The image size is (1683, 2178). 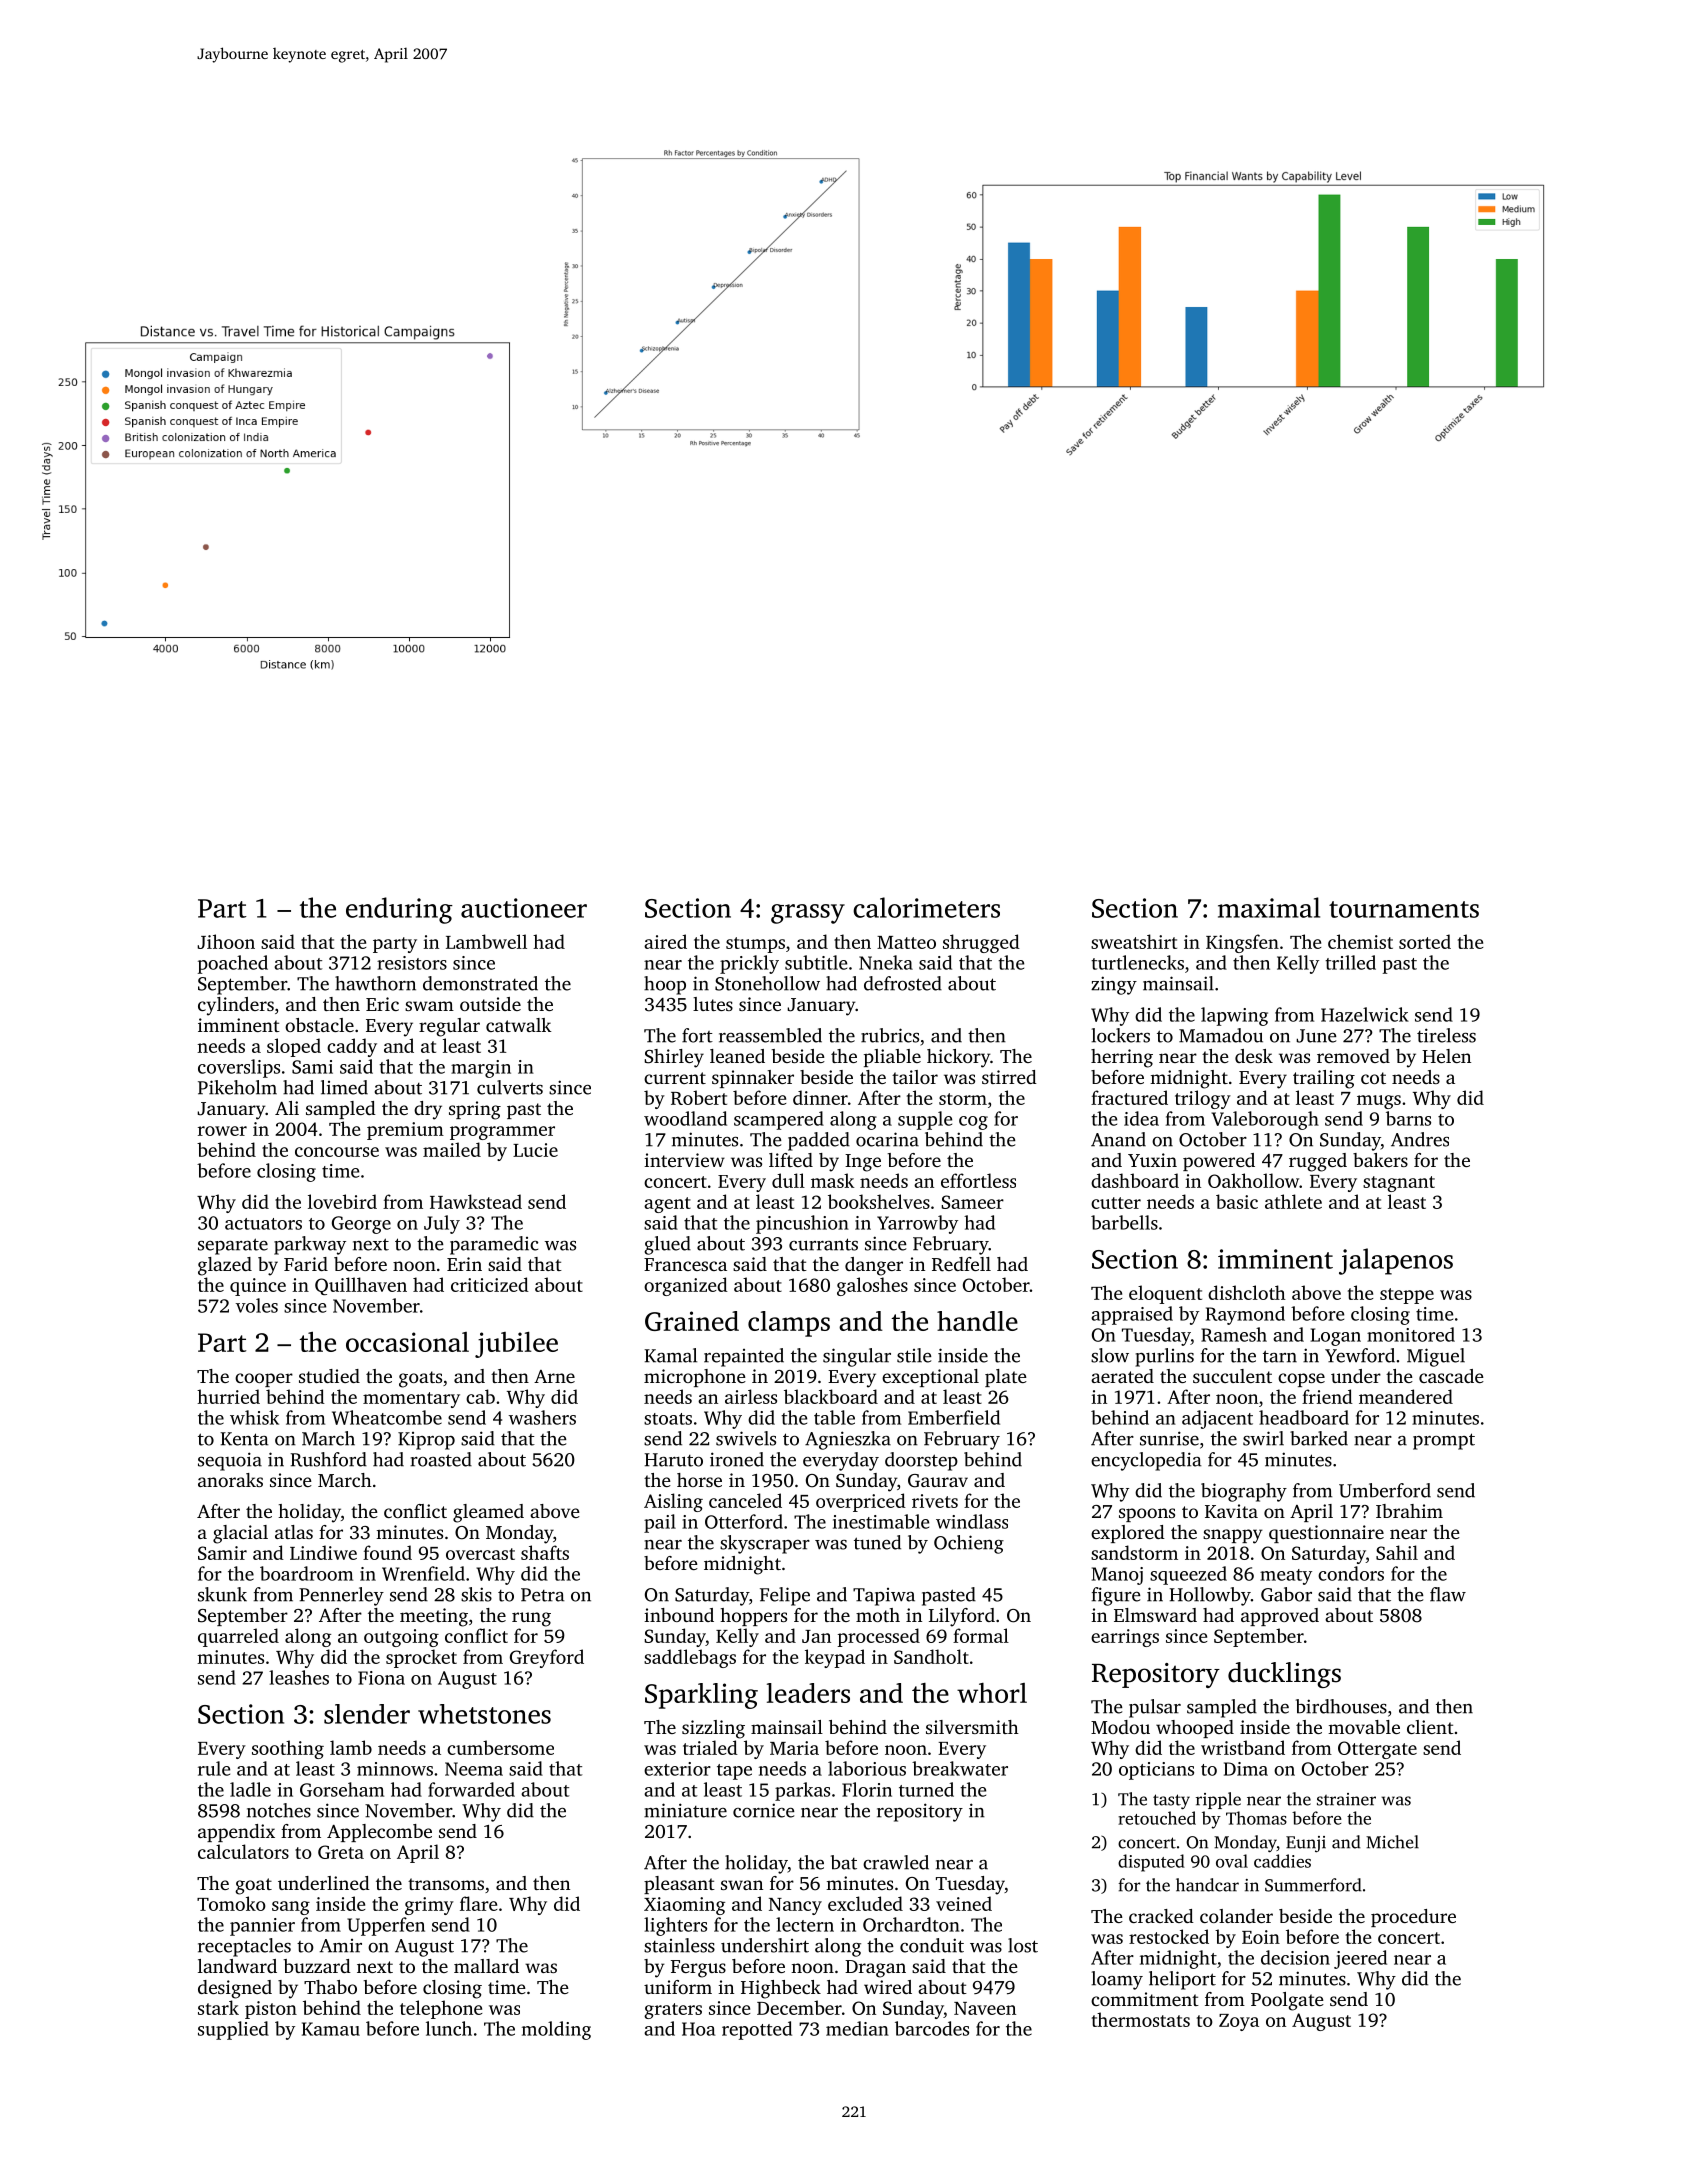 I want to click on doorstep, so click(x=921, y=1461).
